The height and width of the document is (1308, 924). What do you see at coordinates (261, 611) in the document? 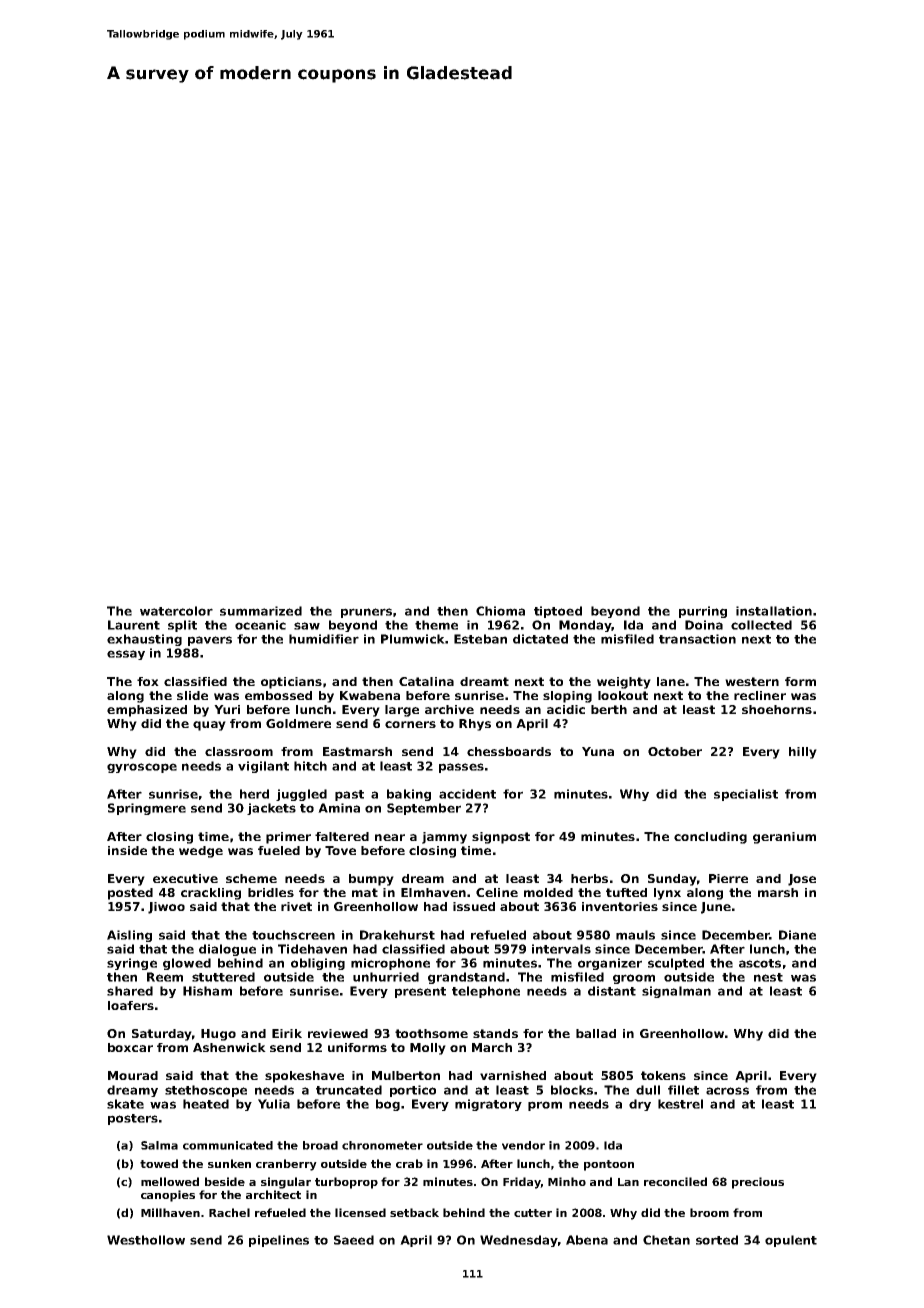
I see `summarized` at bounding box center [261, 611].
